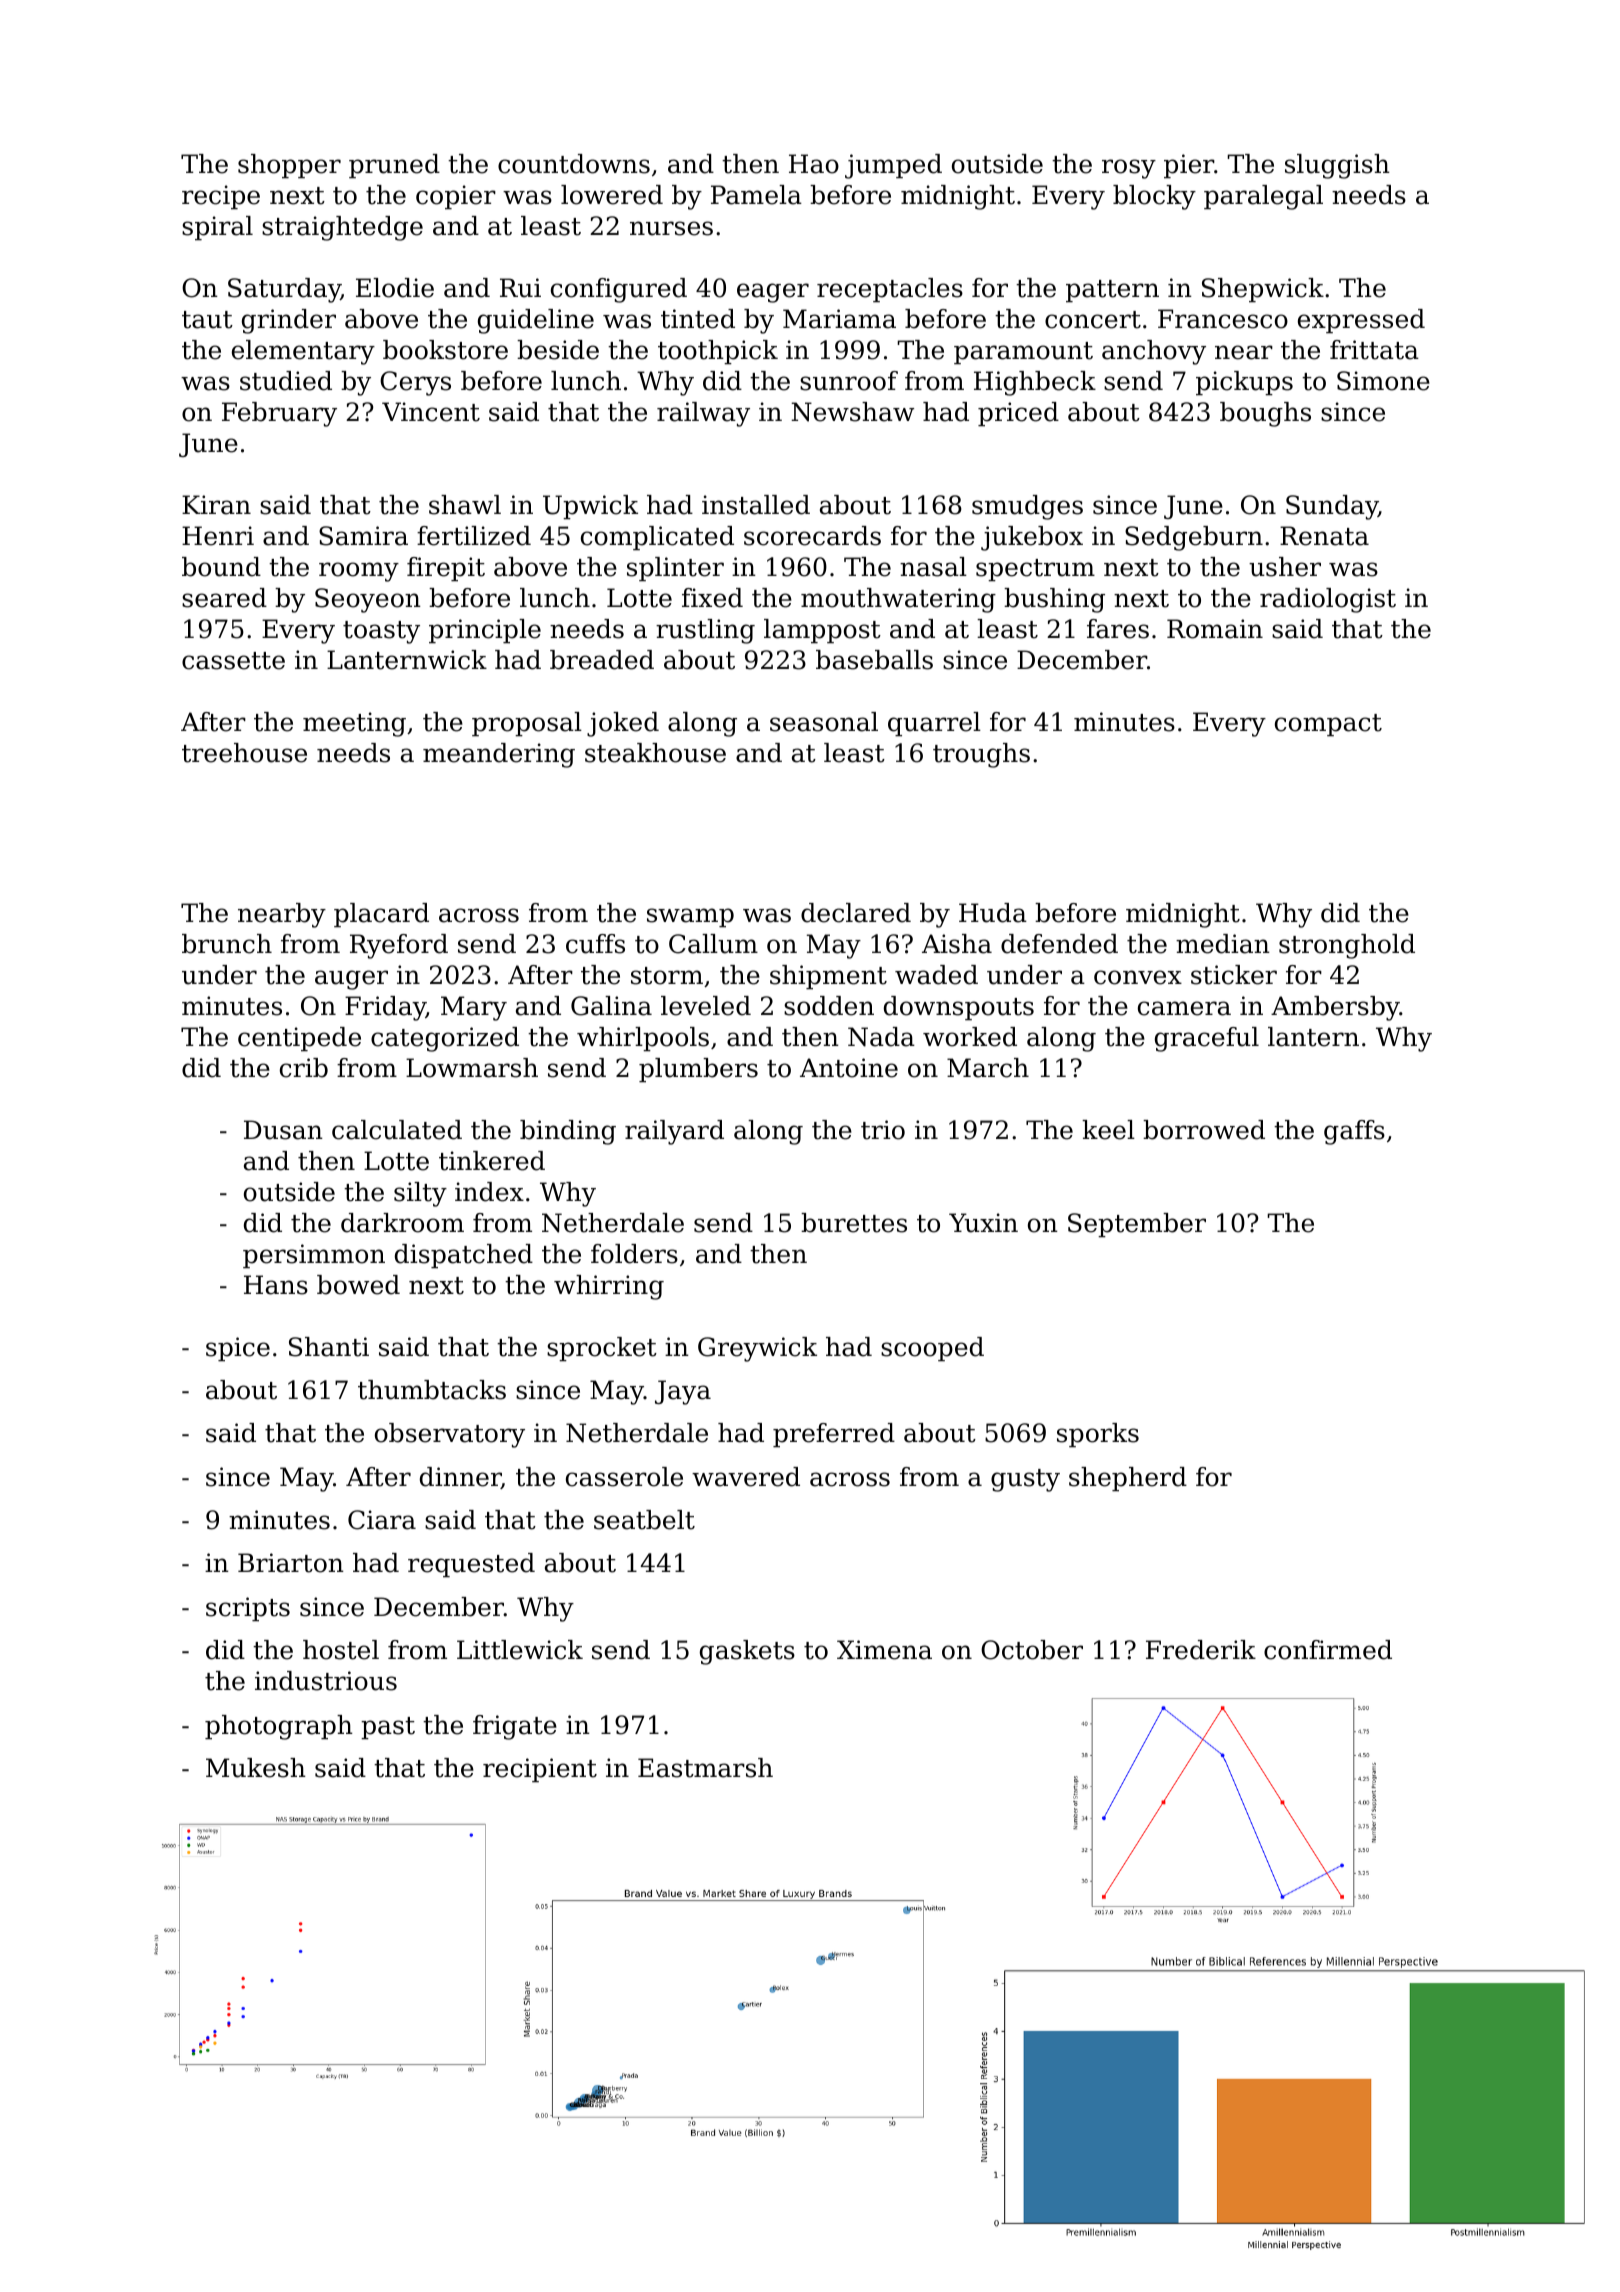 This screenshot has height=2292, width=1620. Describe the element at coordinates (446, 569) in the screenshot. I see `firepit` at that location.
